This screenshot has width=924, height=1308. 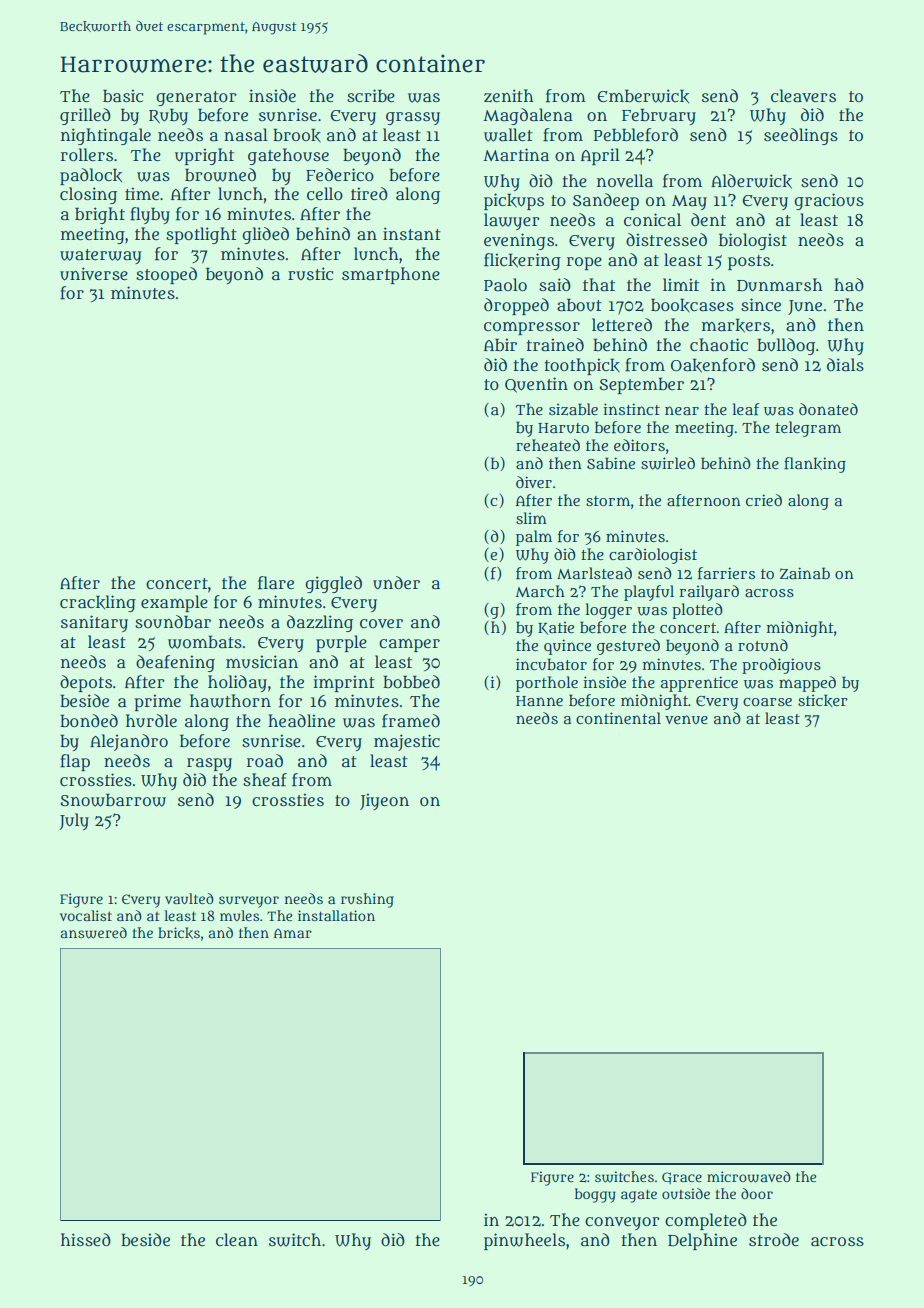 What do you see at coordinates (500, 344) in the screenshot?
I see `Abir` at bounding box center [500, 344].
